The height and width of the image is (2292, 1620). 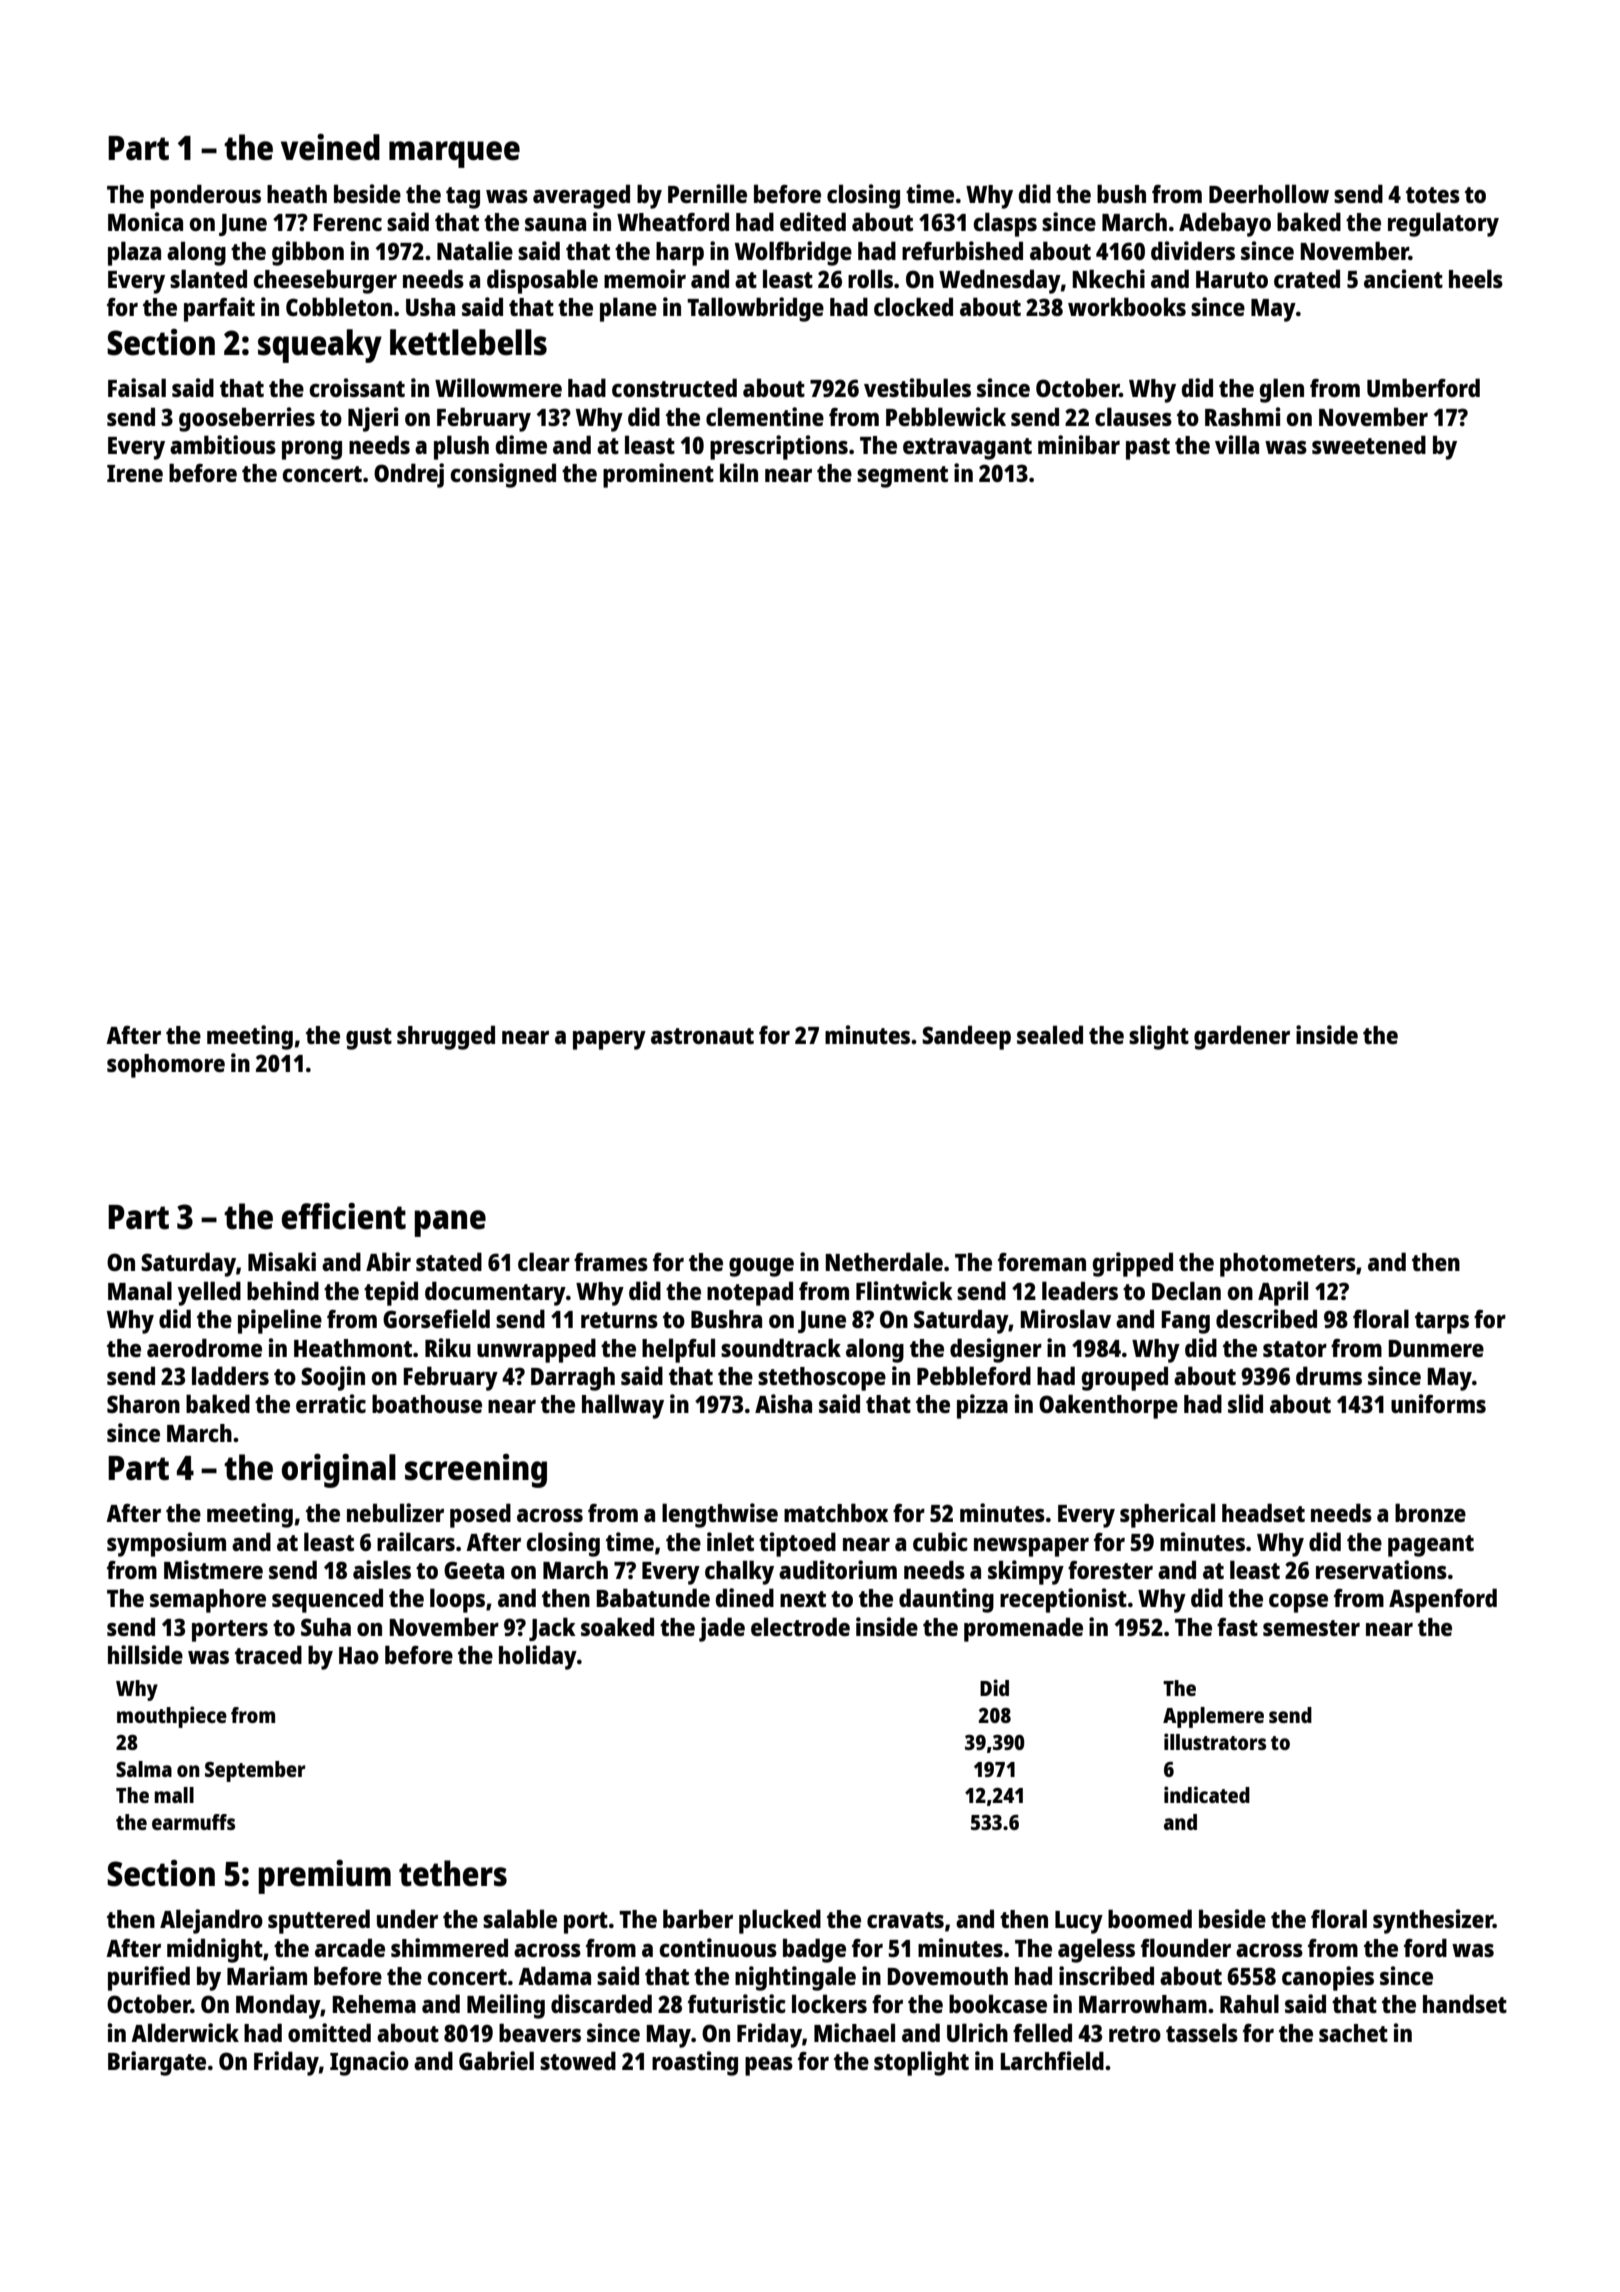 I want to click on Sandeep, so click(x=966, y=1037).
